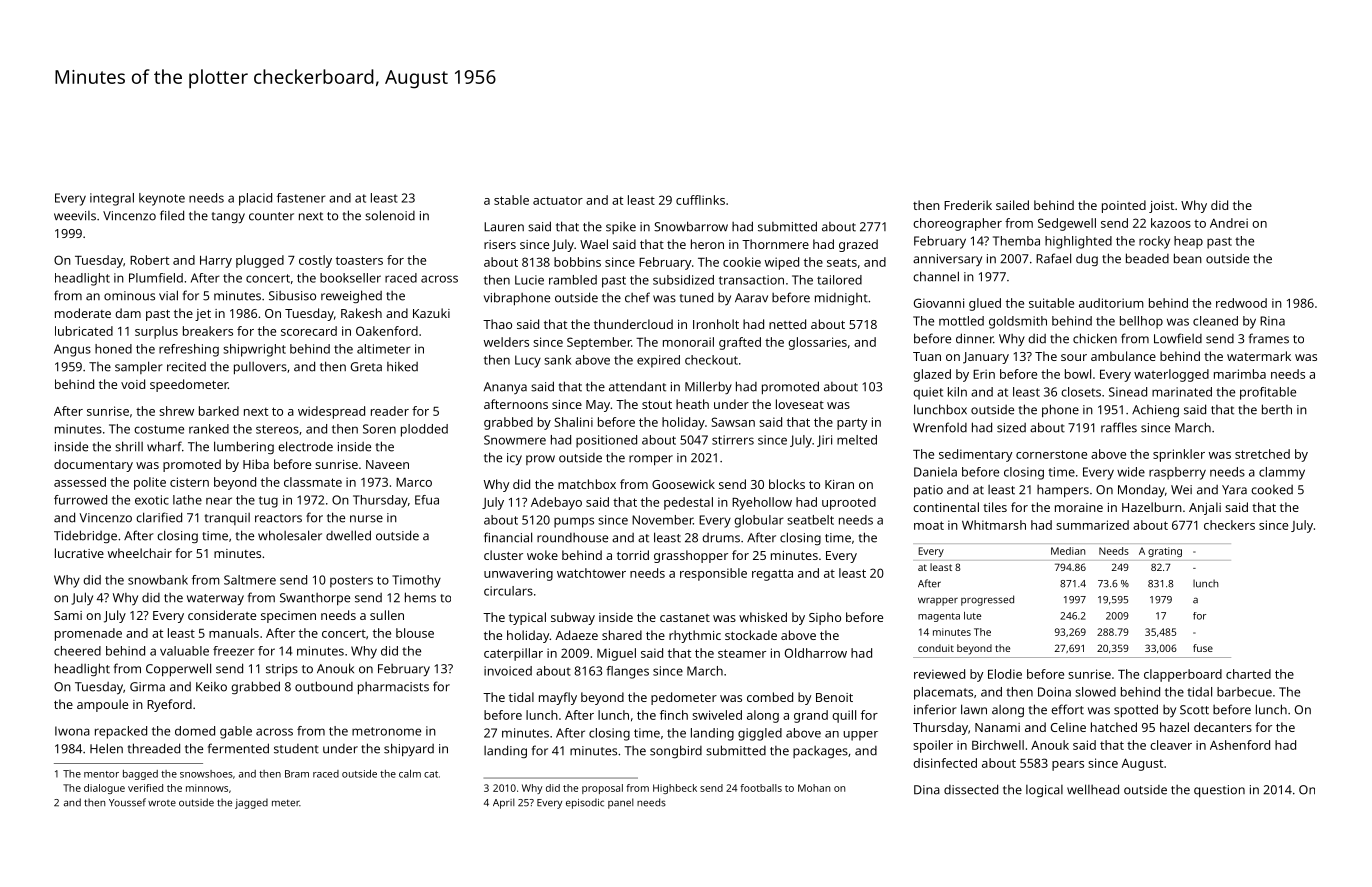  I want to click on cleaned, so click(1215, 321).
